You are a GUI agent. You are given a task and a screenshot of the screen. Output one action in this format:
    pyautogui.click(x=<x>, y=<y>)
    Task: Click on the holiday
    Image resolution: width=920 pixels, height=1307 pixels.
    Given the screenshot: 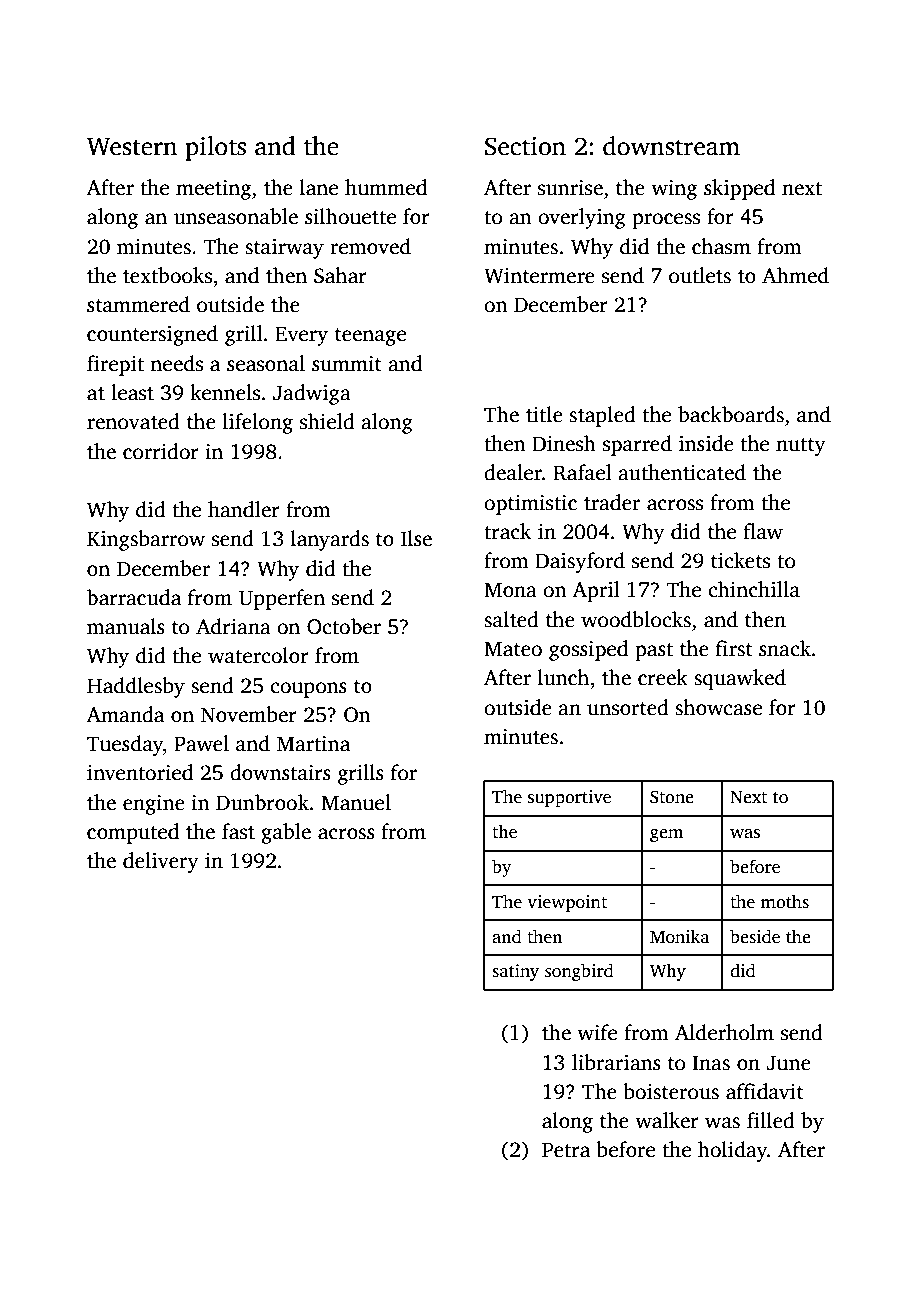 What is the action you would take?
    pyautogui.click(x=732, y=1151)
